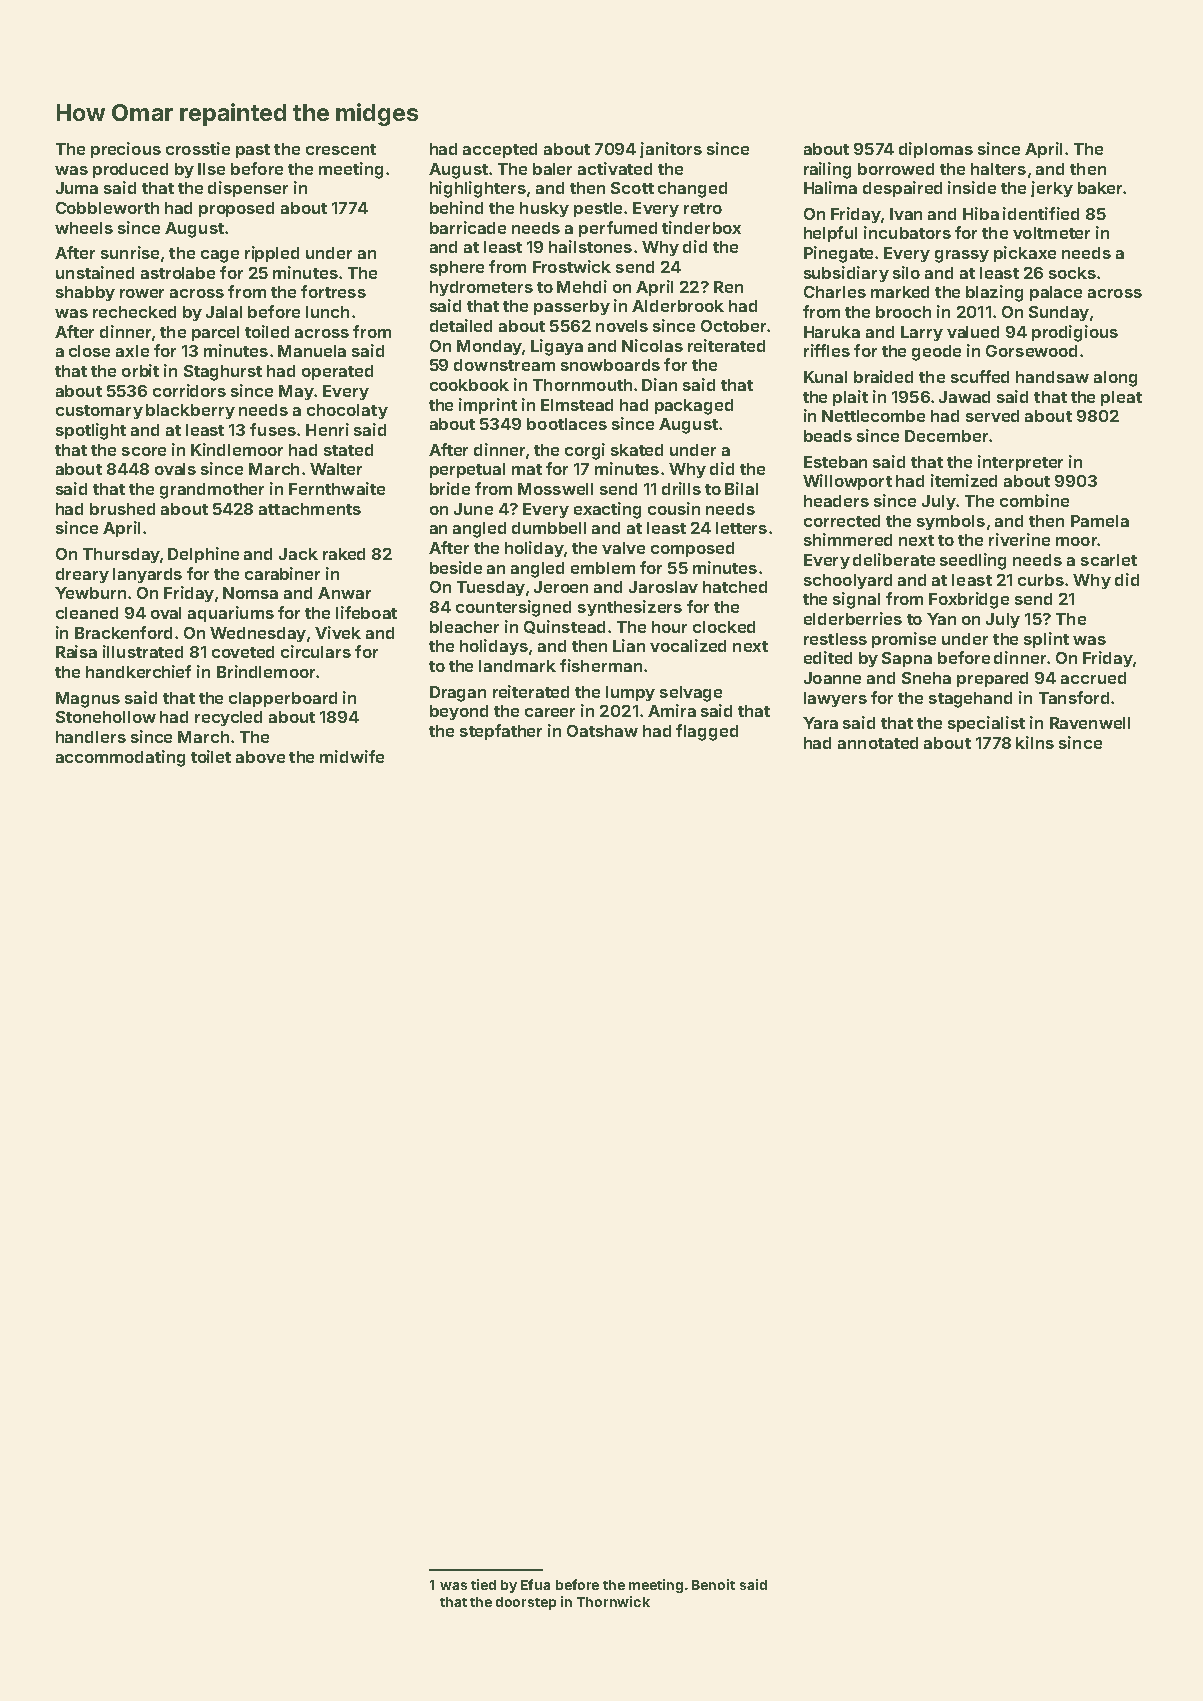 Image resolution: width=1203 pixels, height=1701 pixels. I want to click on Pamela, so click(1100, 521).
